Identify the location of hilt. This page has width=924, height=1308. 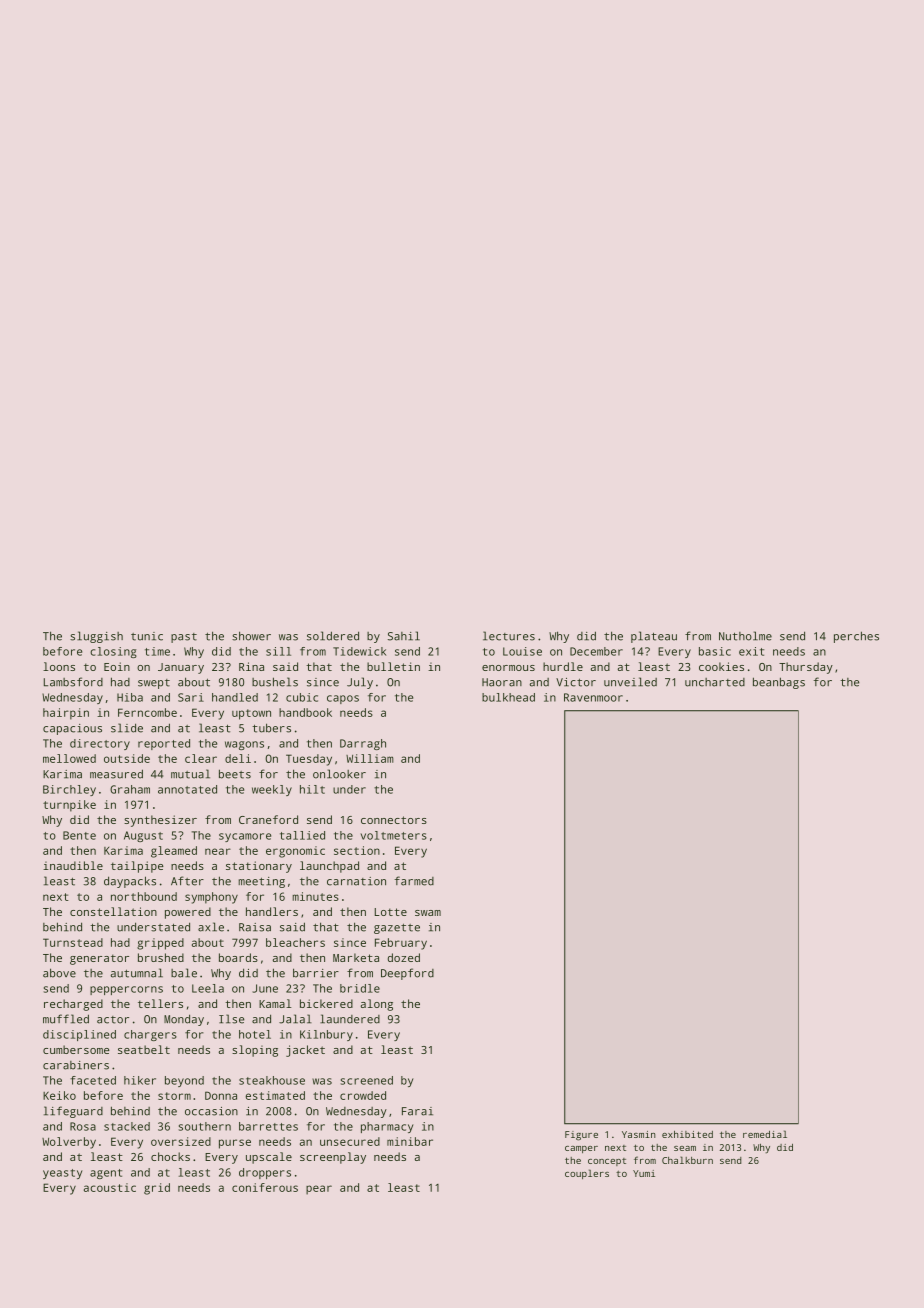
(312, 789).
